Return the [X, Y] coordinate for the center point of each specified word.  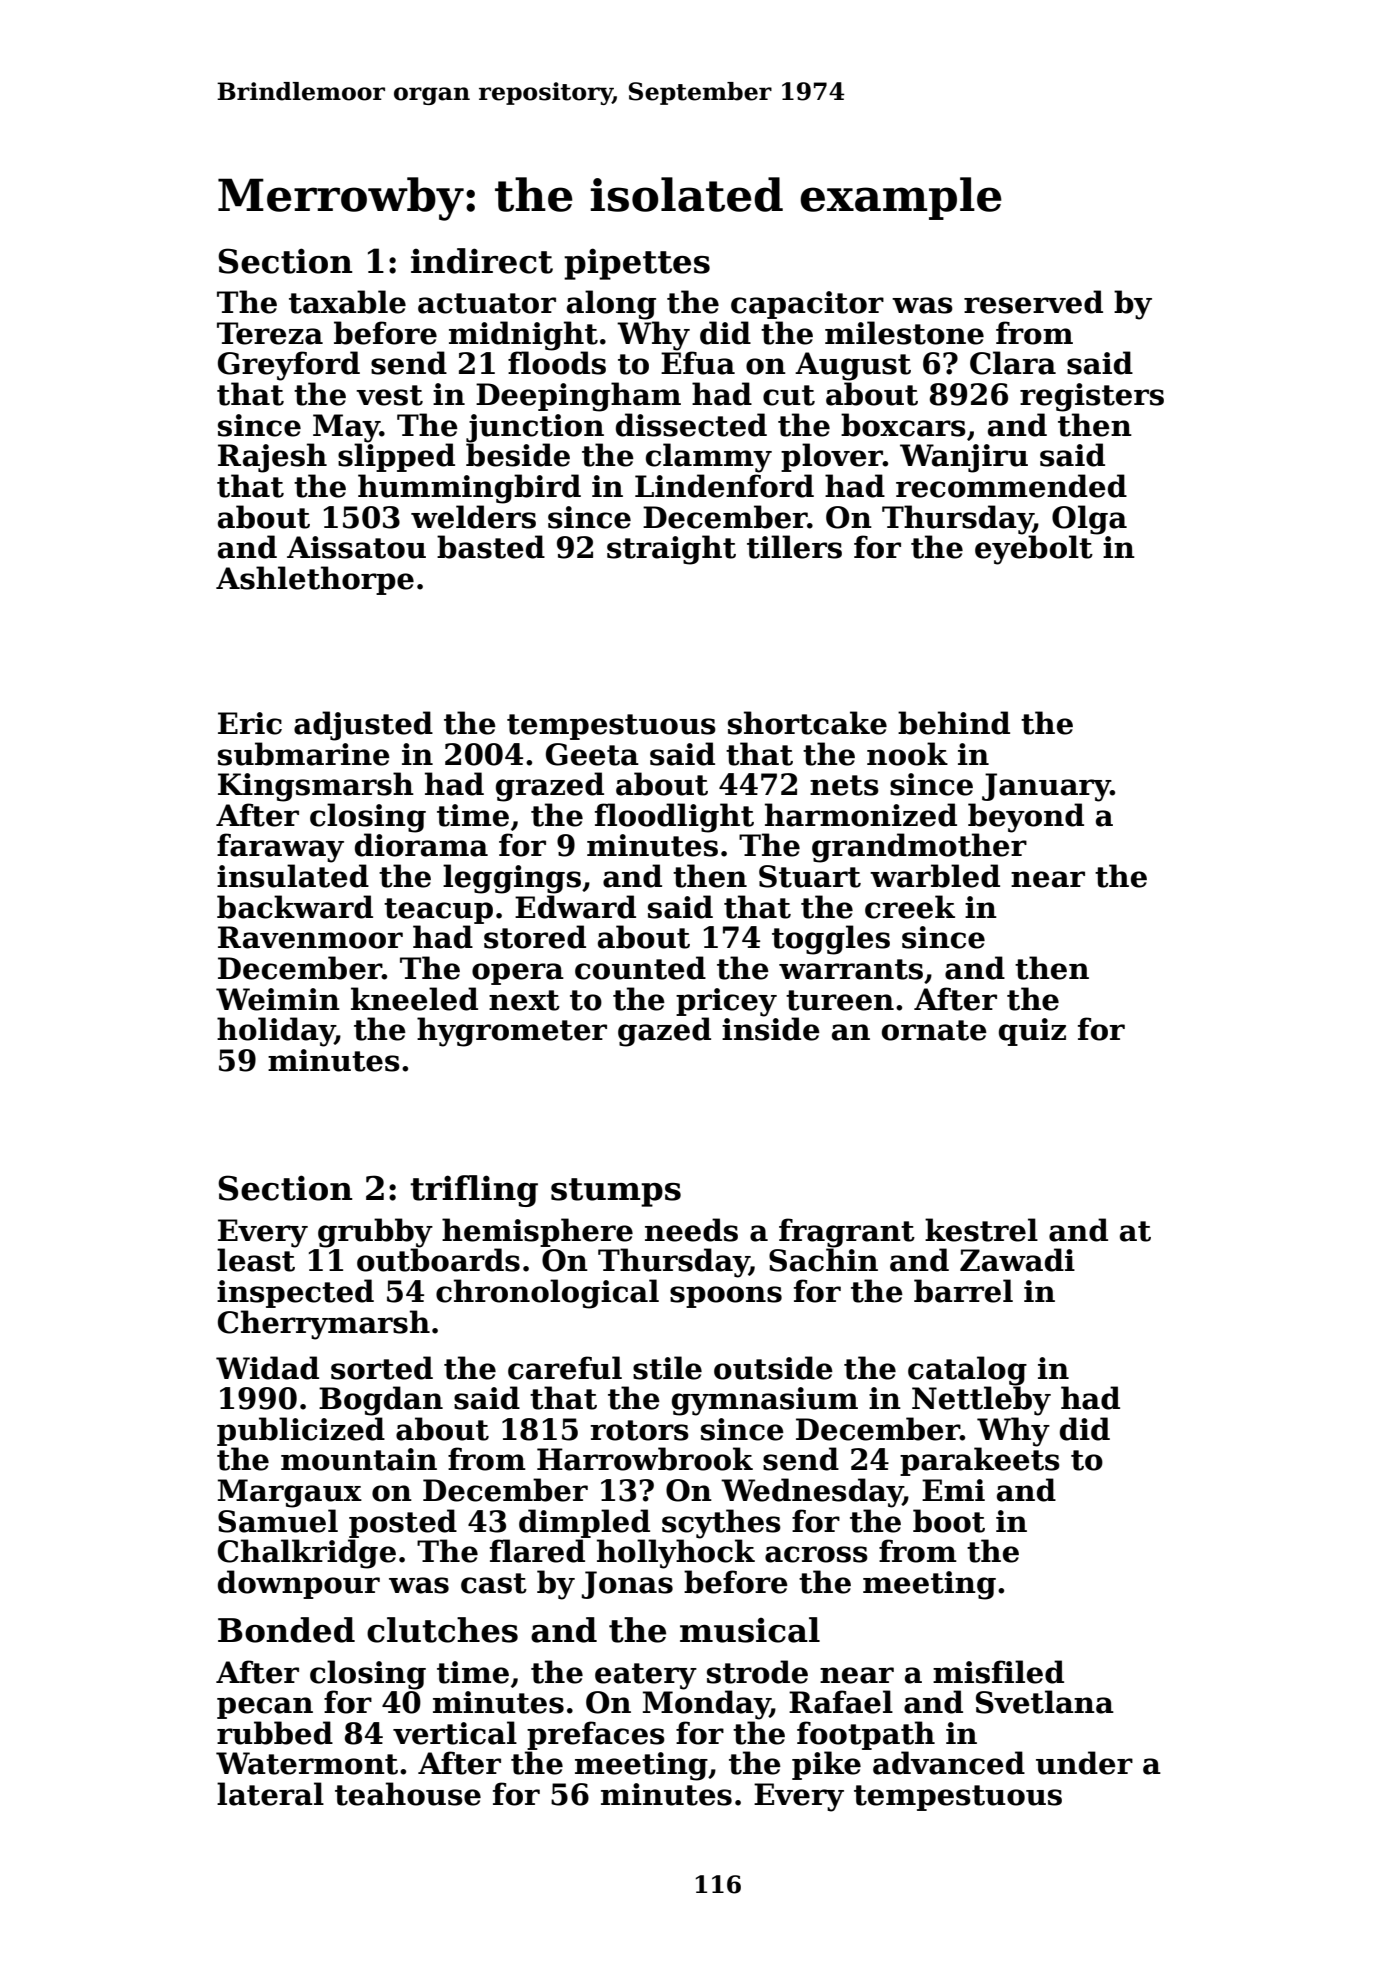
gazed [664, 1032]
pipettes [637, 264]
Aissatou [356, 547]
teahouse [408, 1794]
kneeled [414, 999]
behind [954, 723]
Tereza [270, 333]
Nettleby [981, 1401]
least [256, 1260]
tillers [794, 547]
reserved [1033, 302]
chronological [547, 1294]
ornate [934, 1030]
